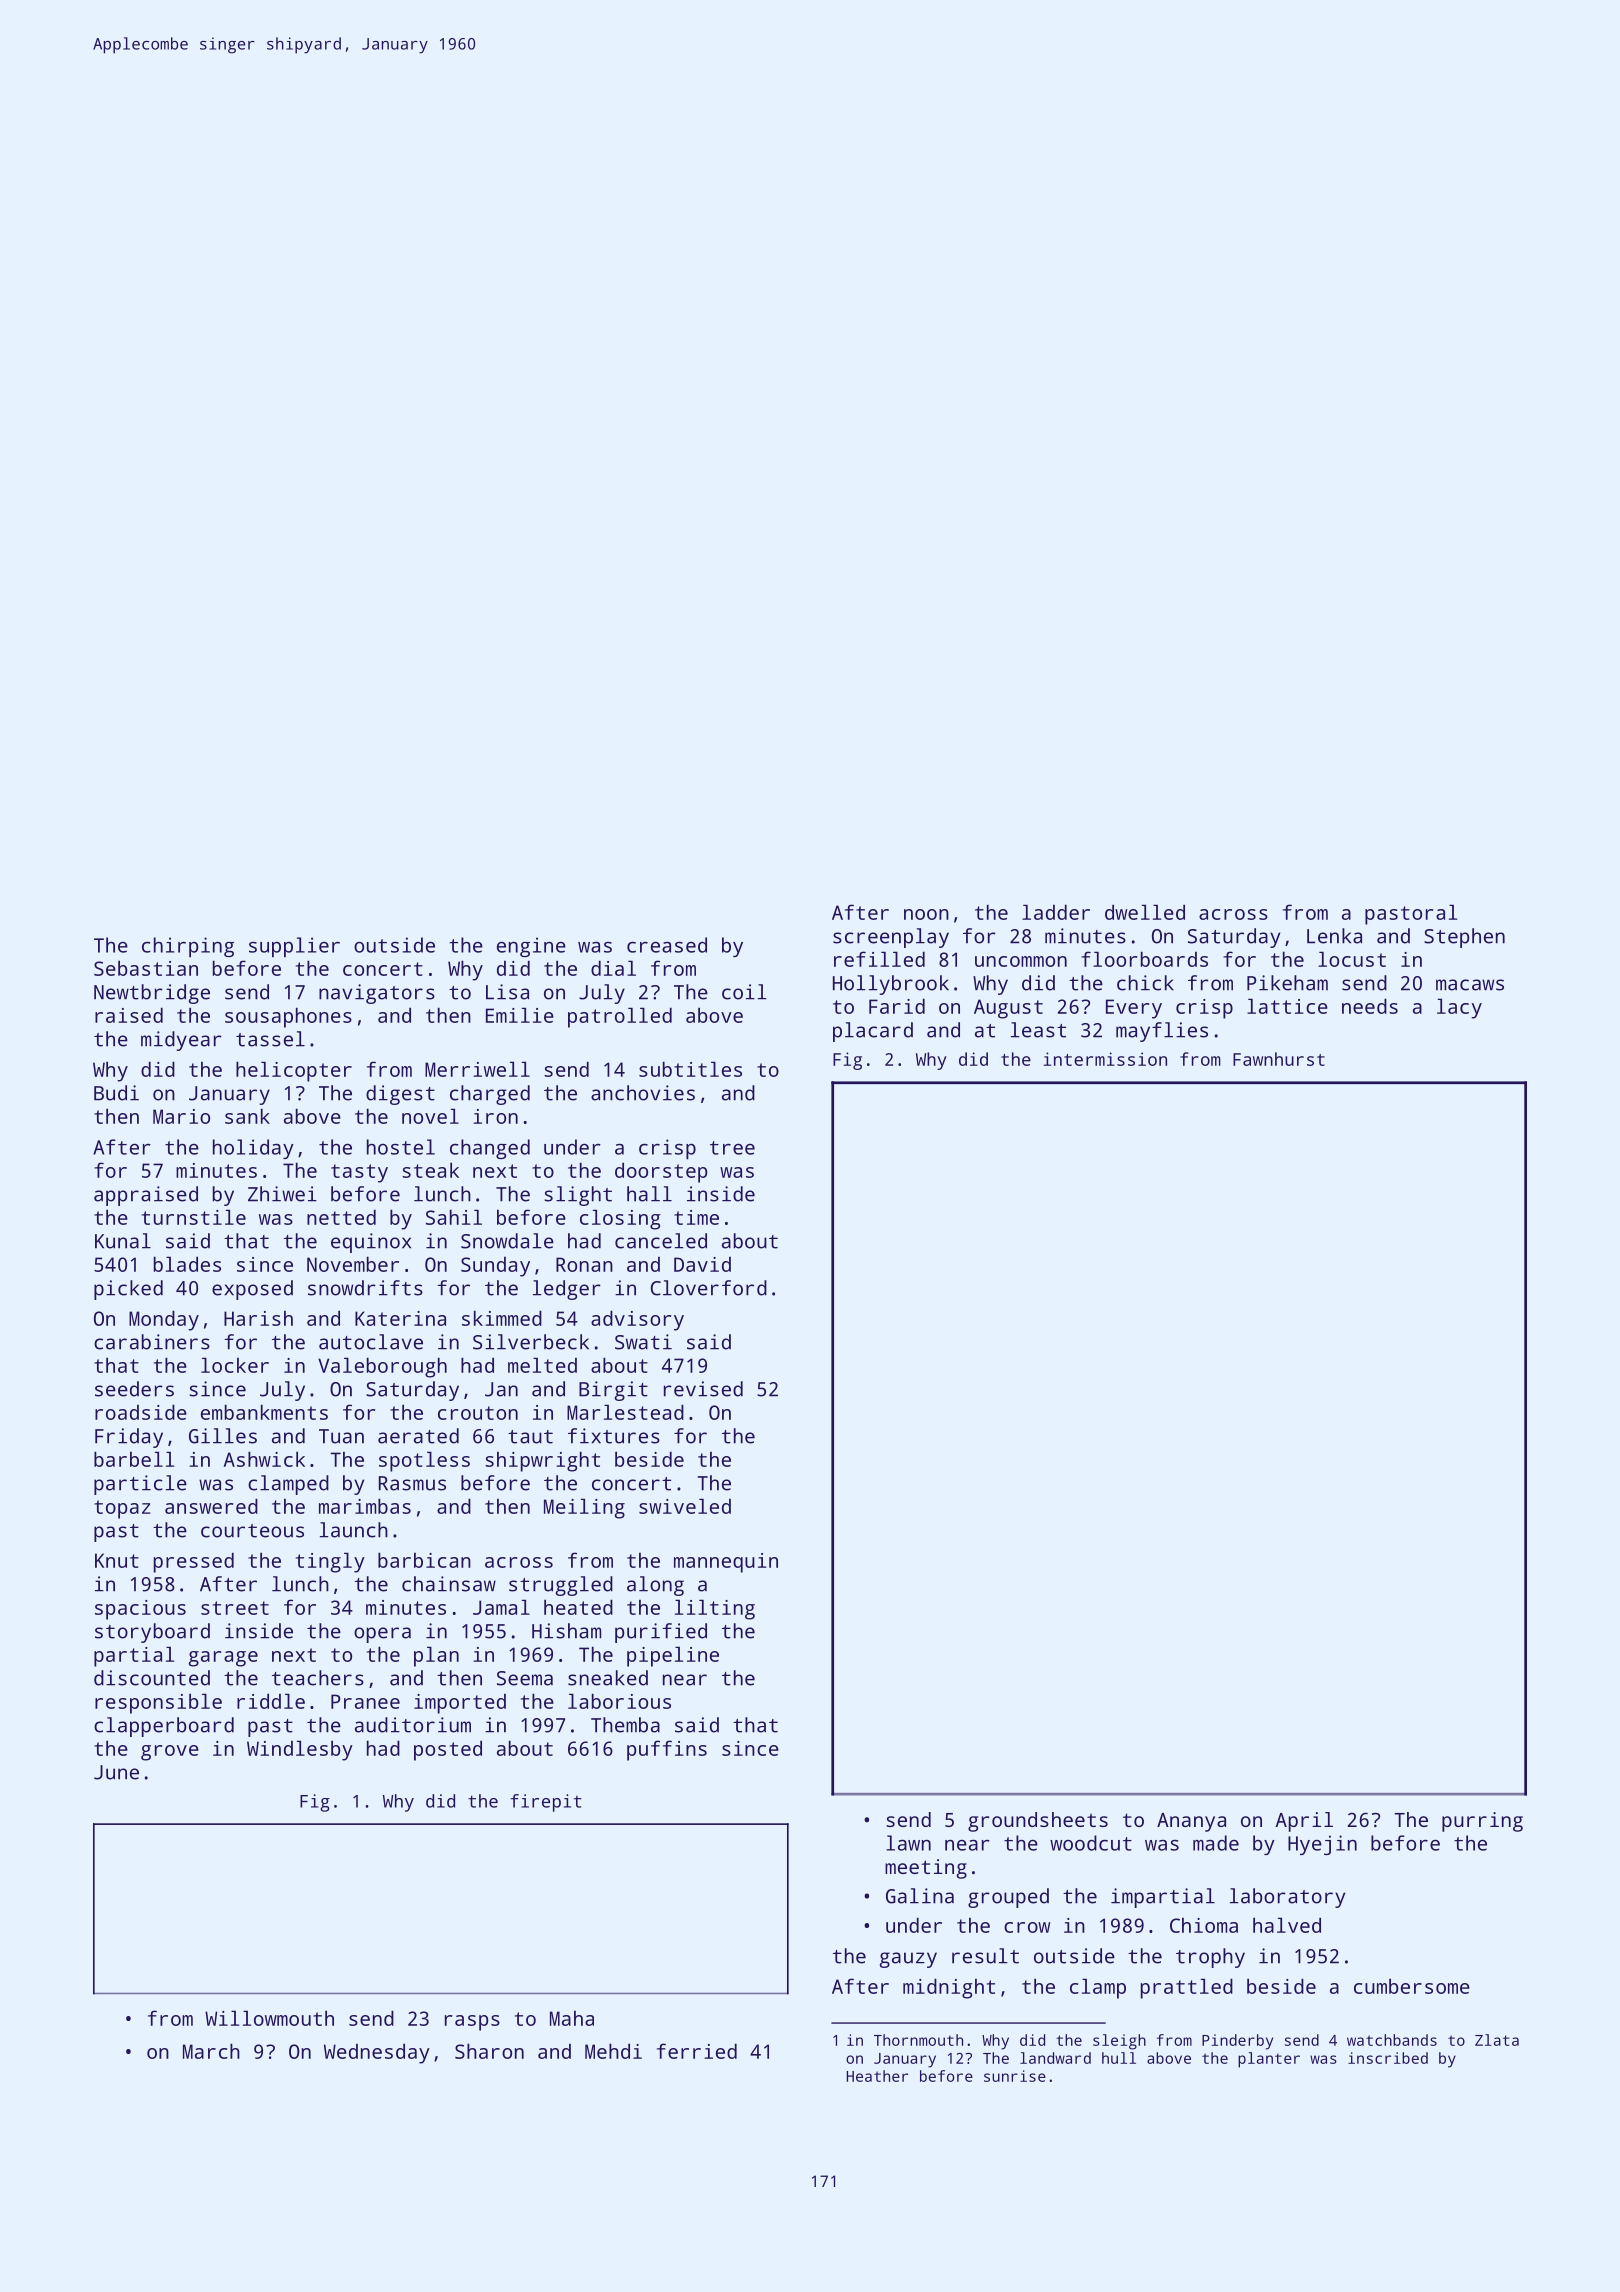 The image size is (1620, 2292). I want to click on placard, so click(873, 1032).
